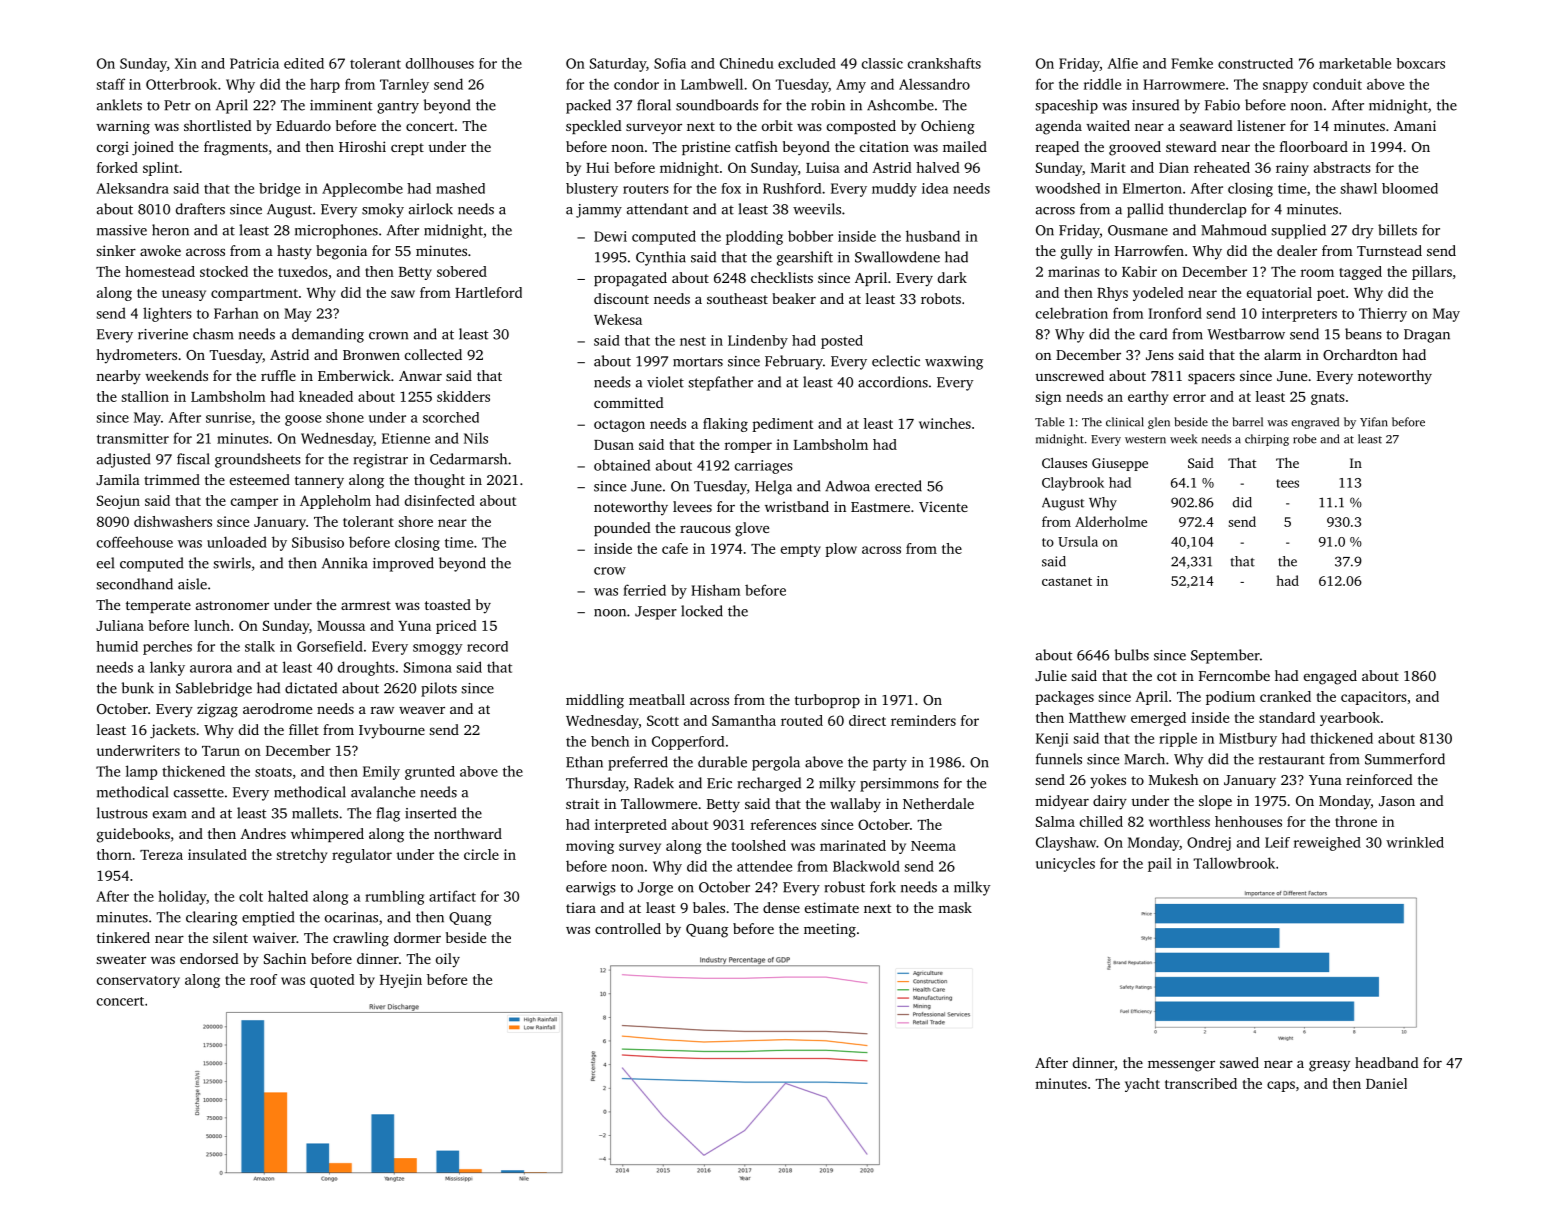  I want to click on Femke, so click(1192, 63).
